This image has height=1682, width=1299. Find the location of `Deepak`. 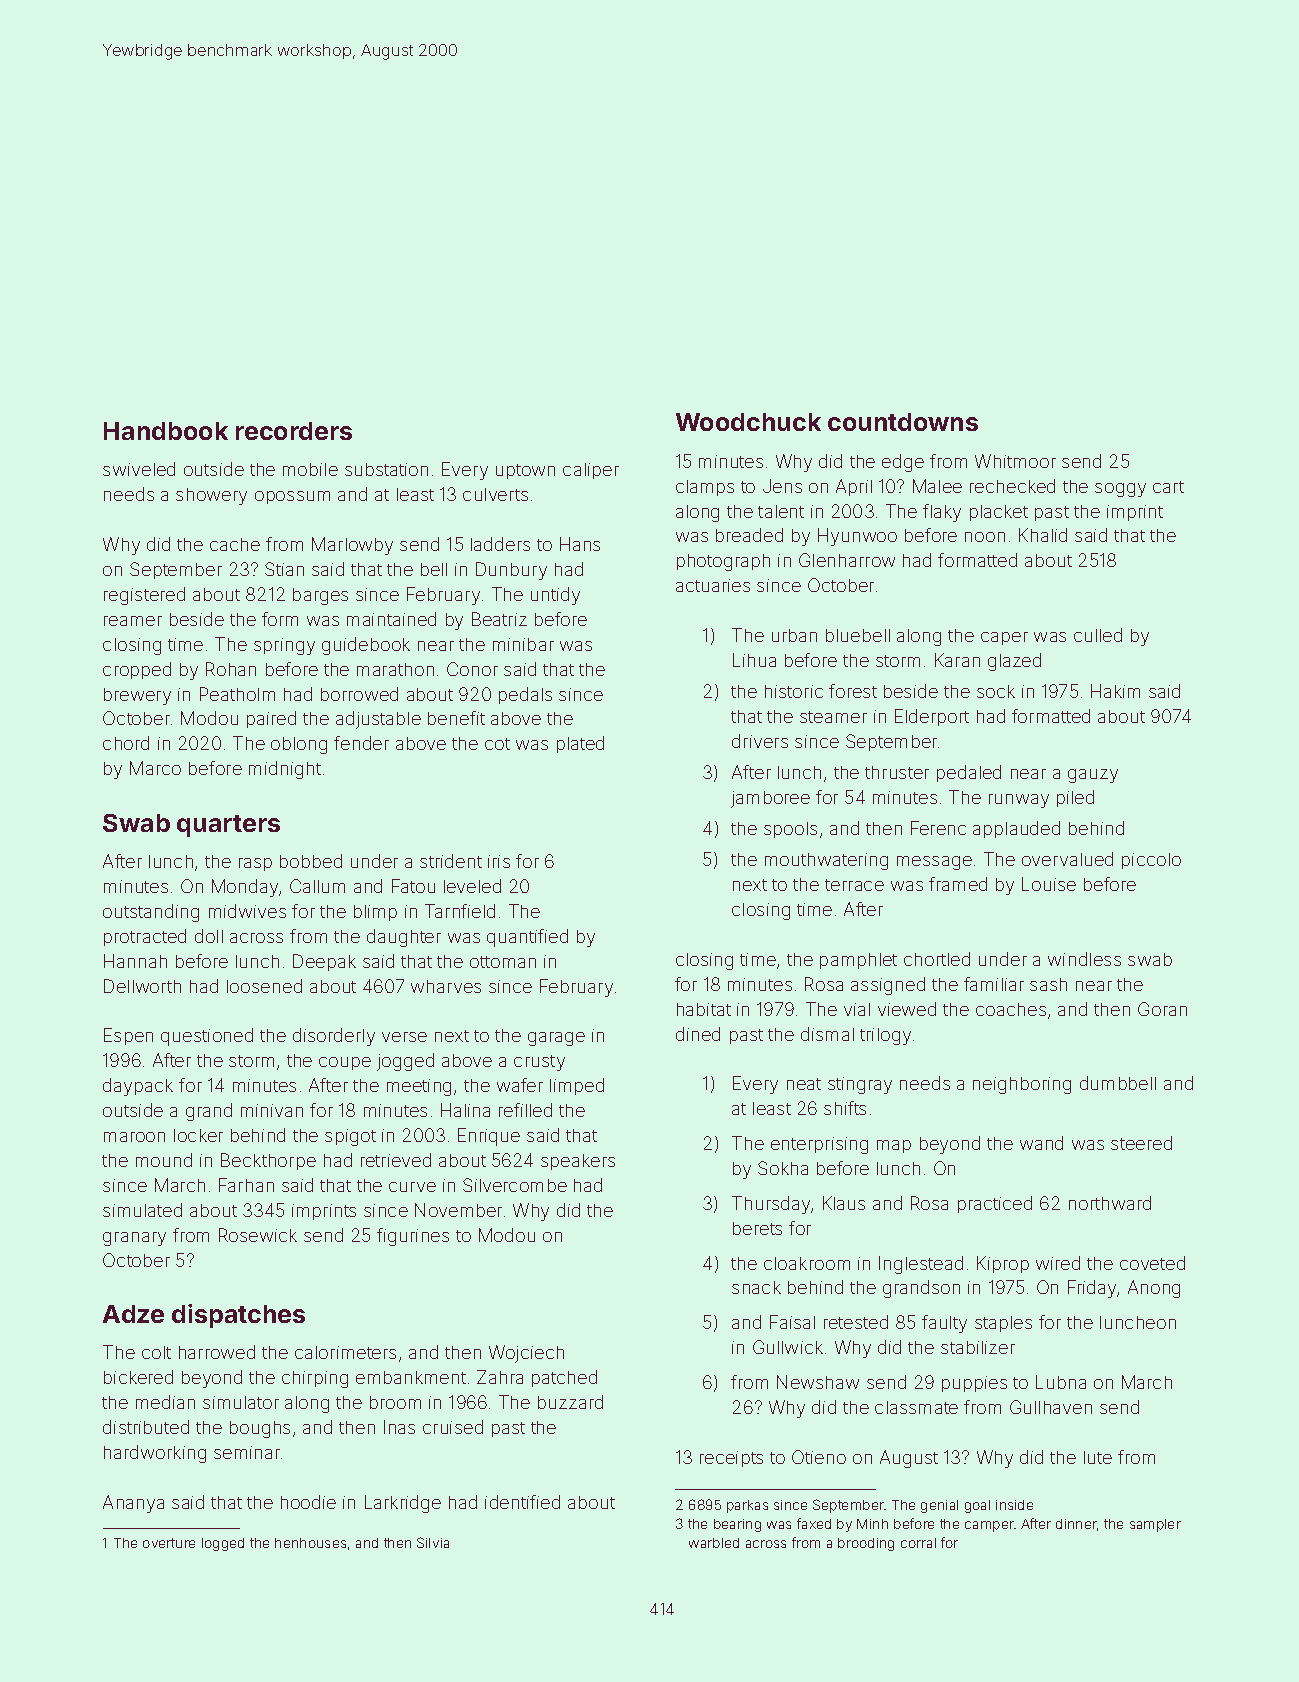

Deepak is located at coordinates (324, 962).
